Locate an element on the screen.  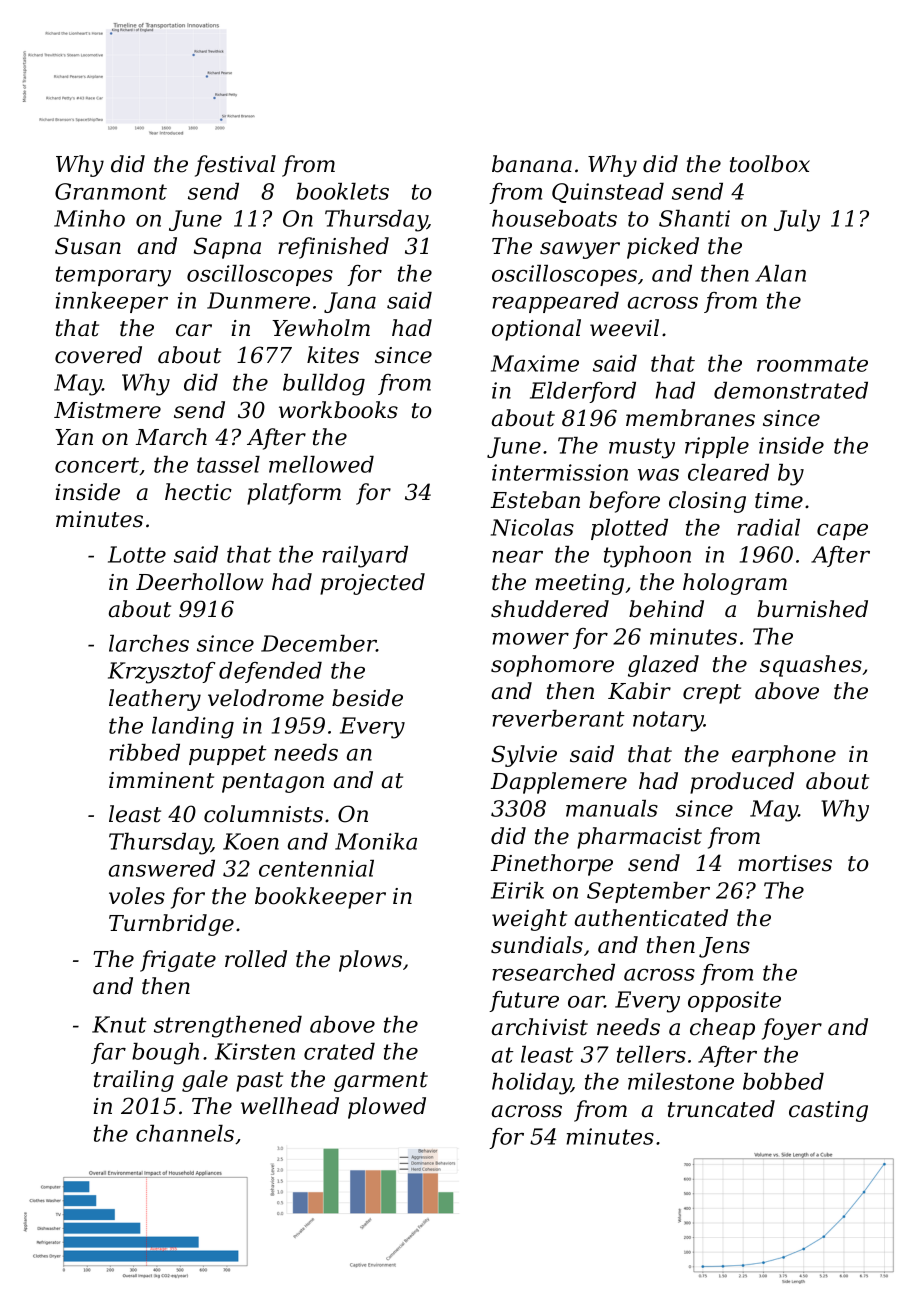
Monika is located at coordinates (376, 841).
